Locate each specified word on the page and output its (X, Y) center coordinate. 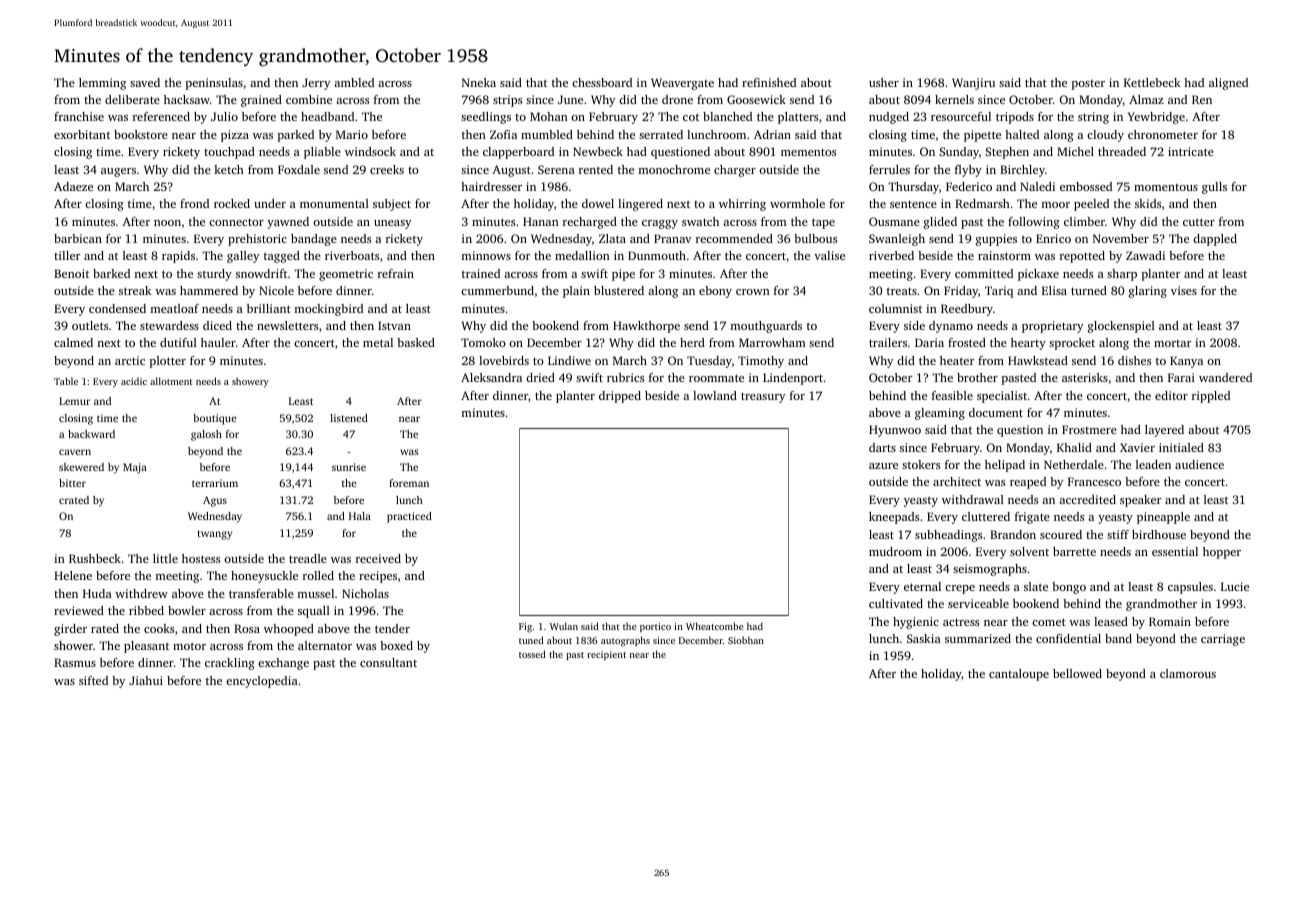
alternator (325, 645)
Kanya (1186, 362)
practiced (409, 517)
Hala (360, 516)
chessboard (602, 82)
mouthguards (766, 327)
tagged (282, 257)
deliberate (132, 99)
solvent (1029, 551)
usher (884, 82)
